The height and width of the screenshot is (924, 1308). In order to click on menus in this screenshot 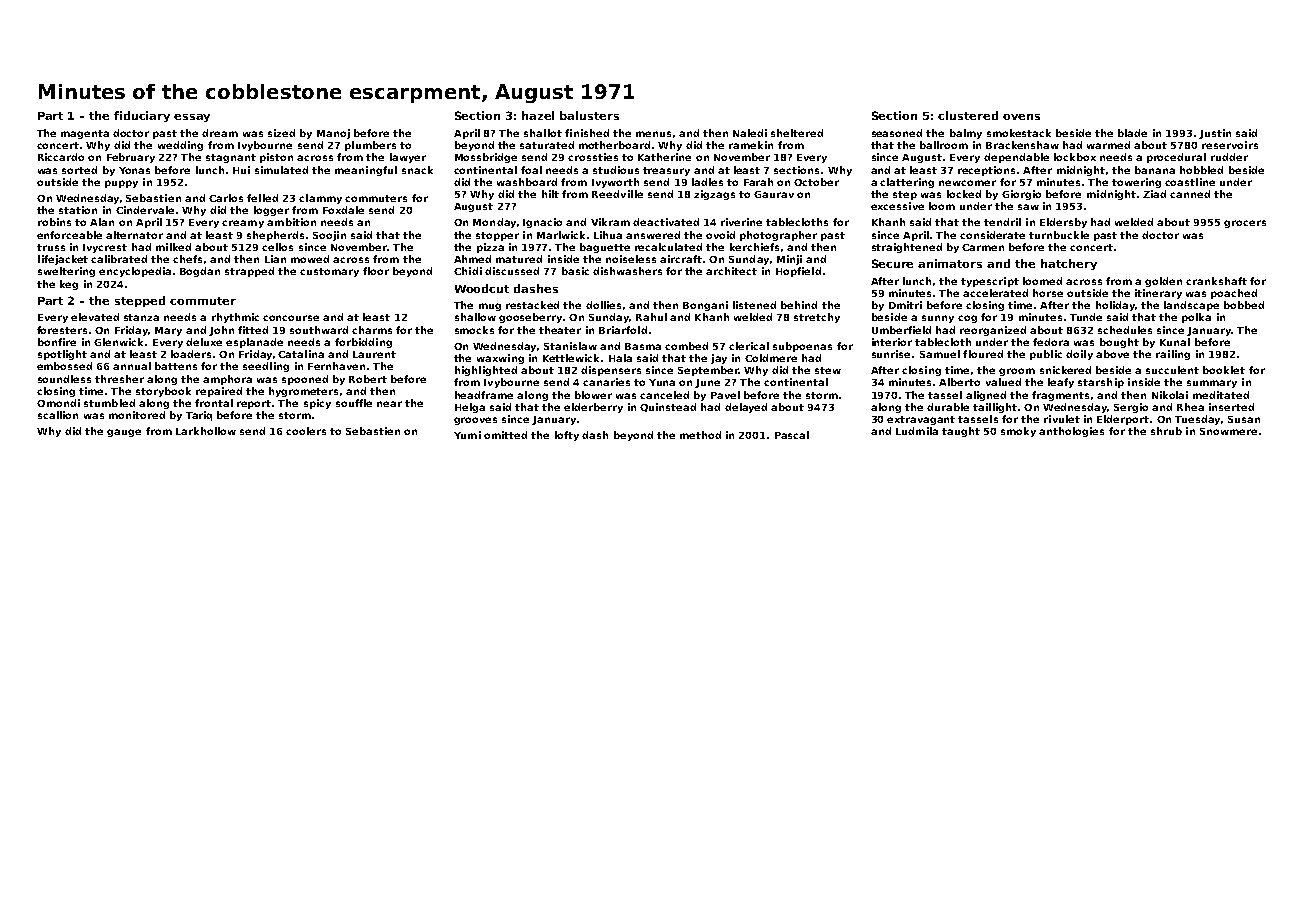, I will do `click(653, 134)`.
